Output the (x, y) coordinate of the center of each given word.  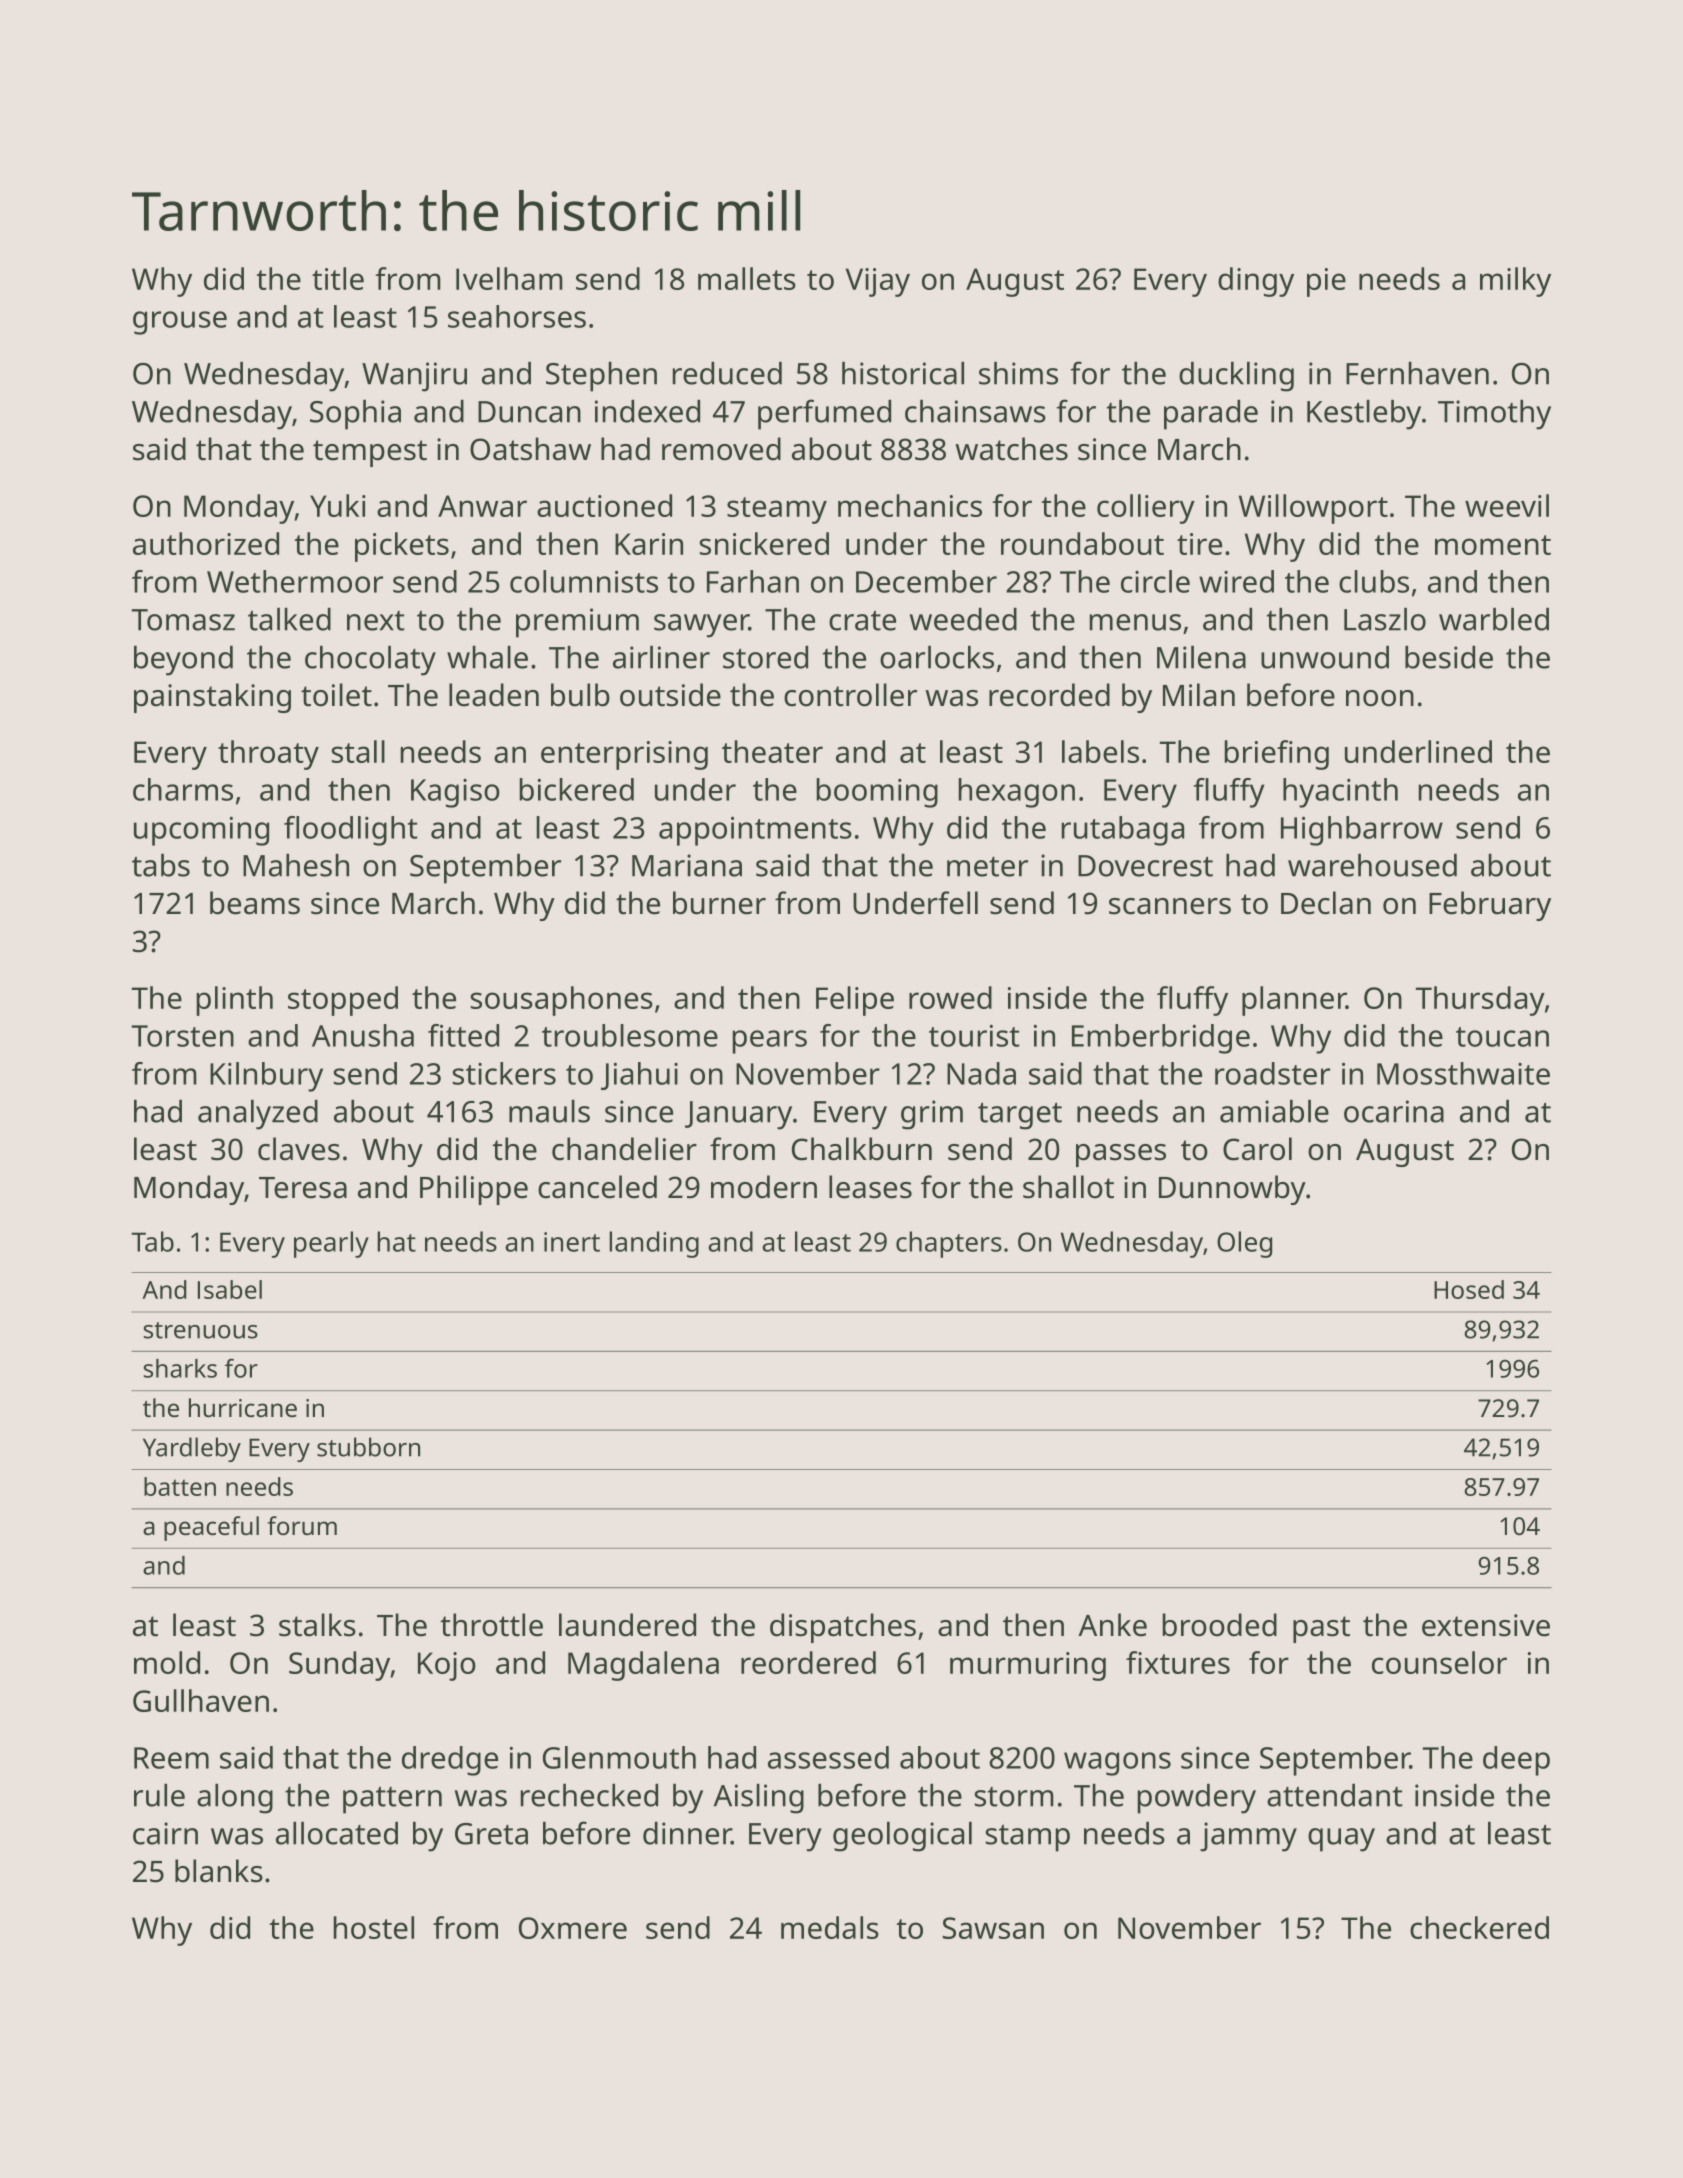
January (738, 1115)
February (1490, 906)
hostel (374, 1927)
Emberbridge (1161, 1039)
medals (830, 1927)
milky (1515, 282)
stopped (343, 1001)
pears (770, 1042)
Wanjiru (414, 377)
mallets (747, 278)
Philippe (474, 1190)
